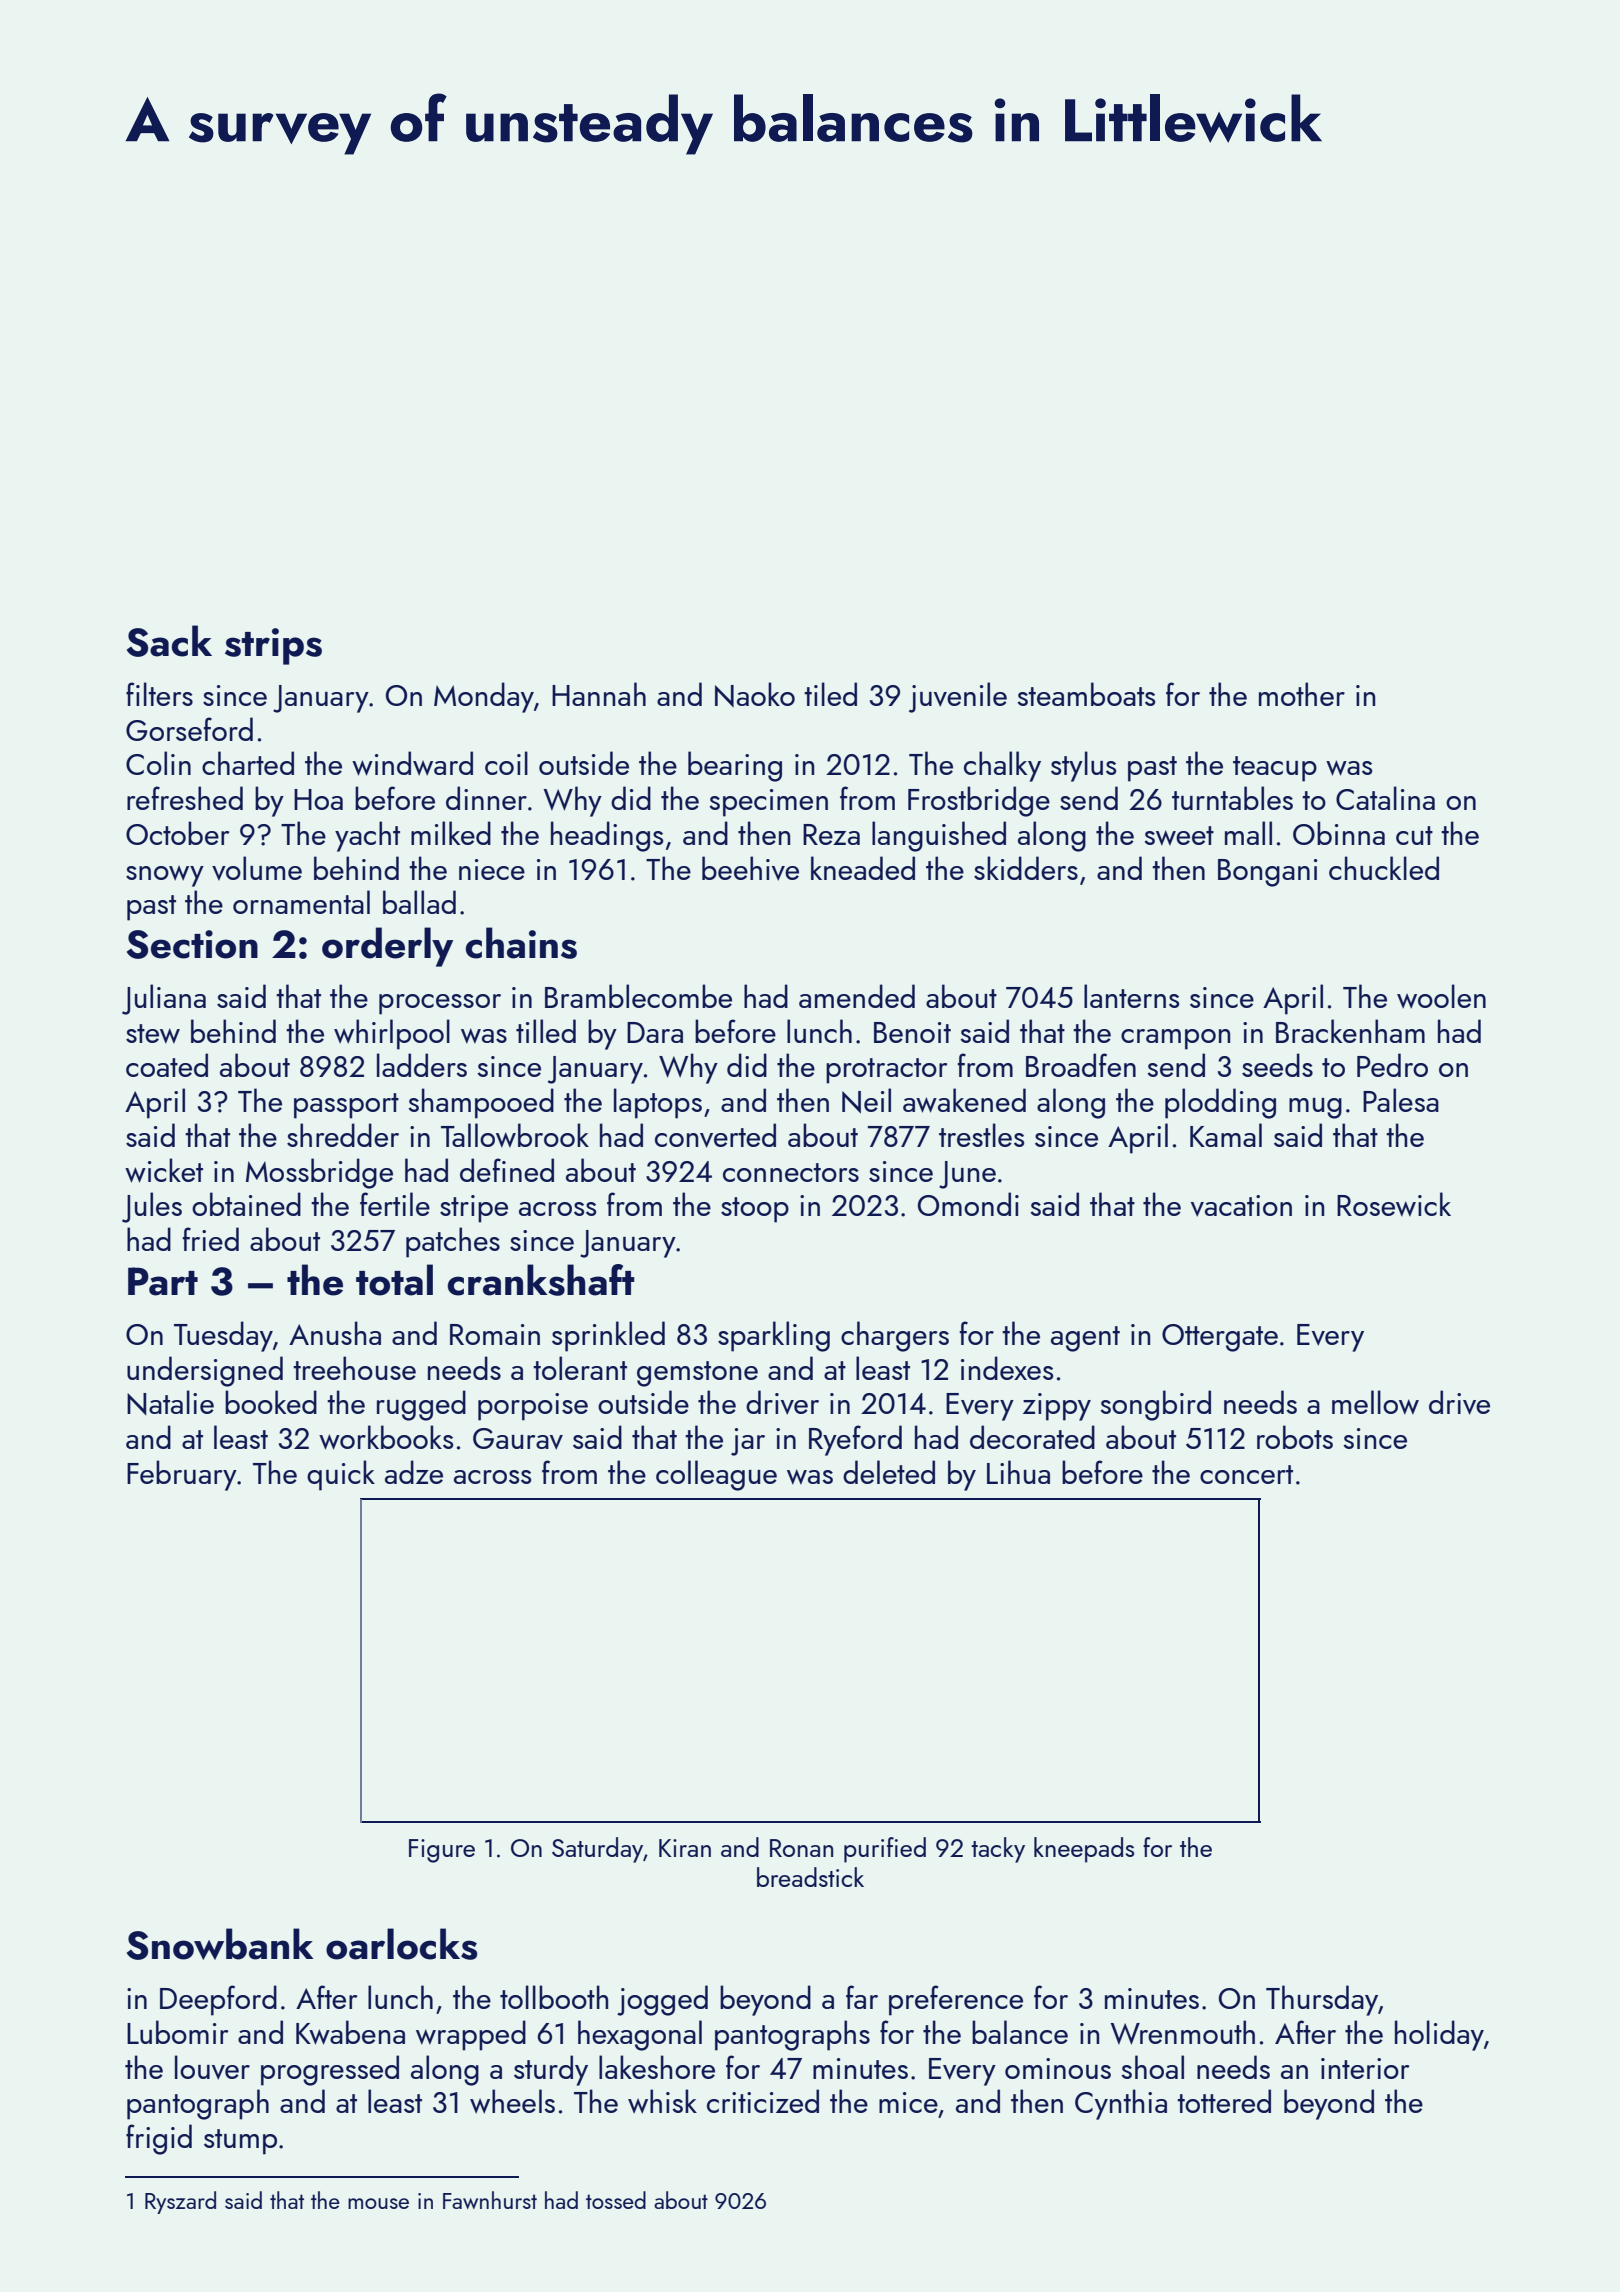 This screenshot has height=2292, width=1620. What do you see at coordinates (273, 646) in the screenshot?
I see `strips` at bounding box center [273, 646].
